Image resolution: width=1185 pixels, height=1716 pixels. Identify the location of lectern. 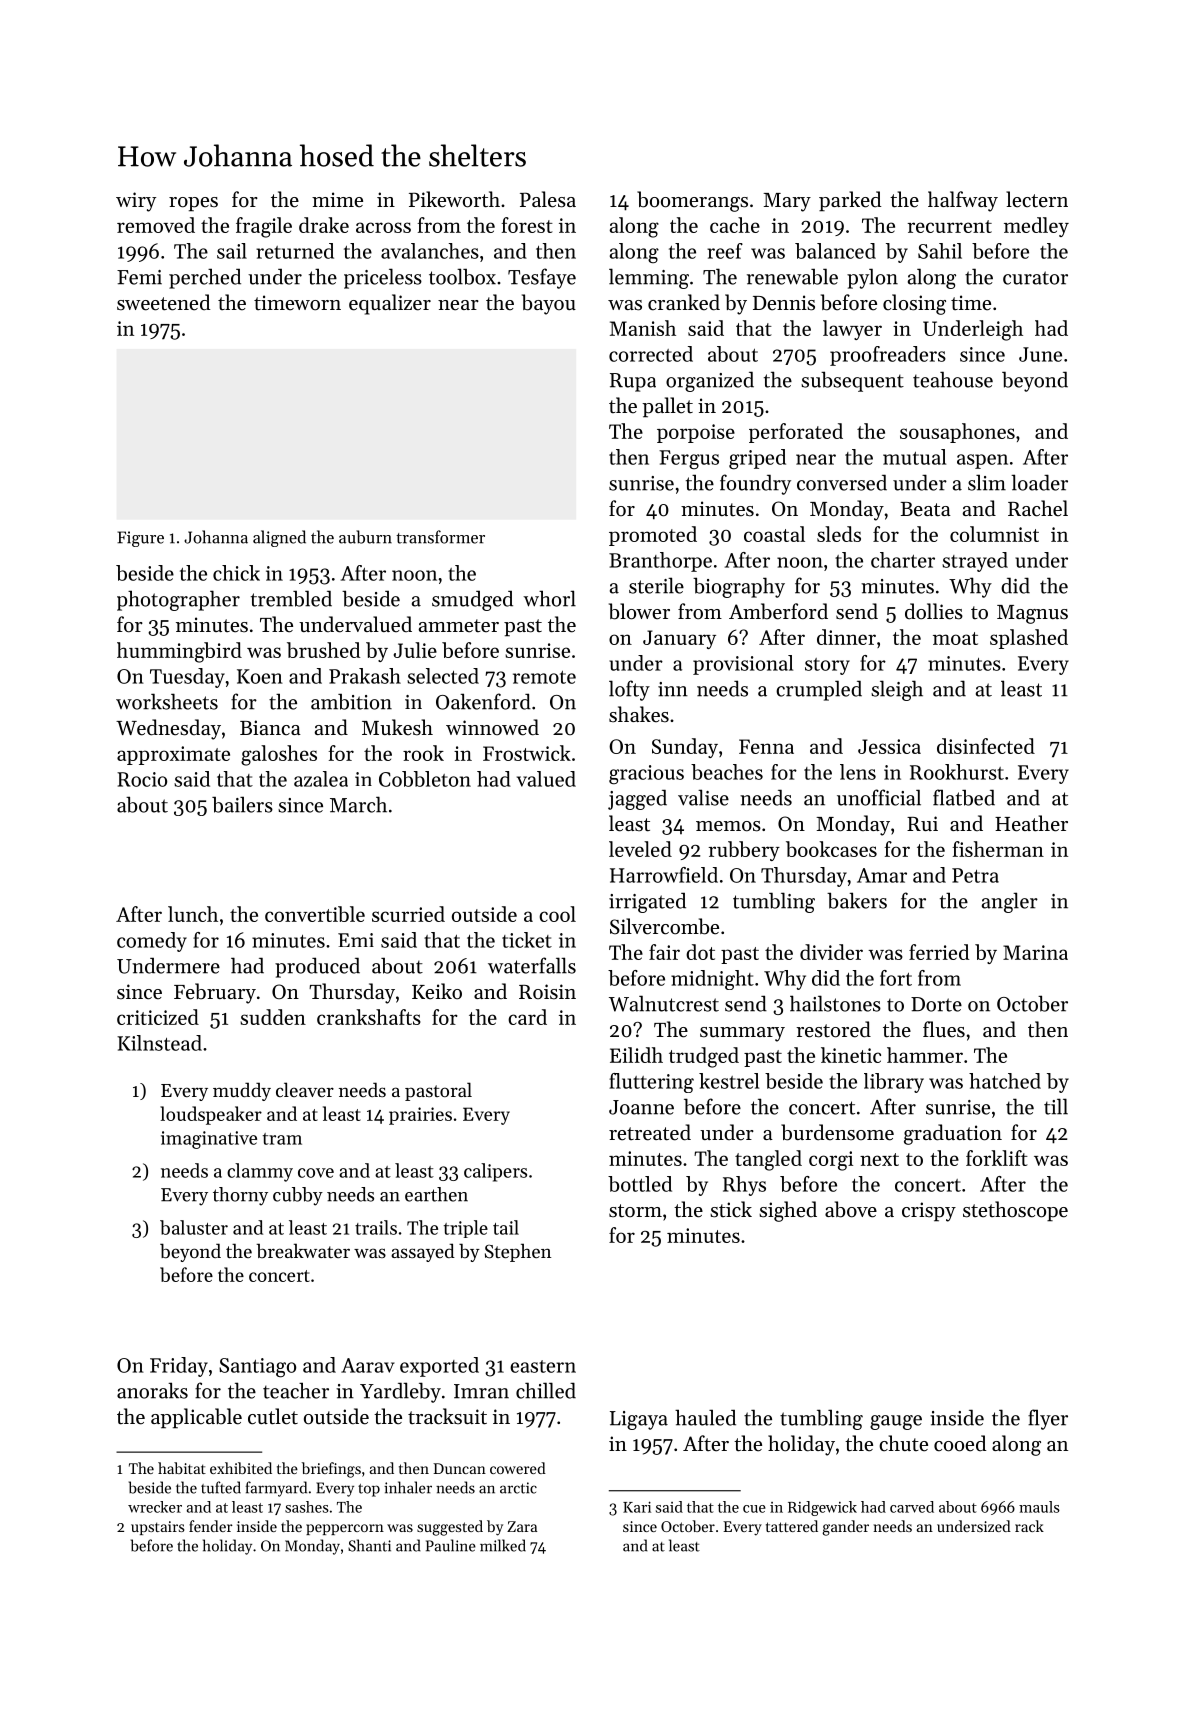
(1037, 199).
